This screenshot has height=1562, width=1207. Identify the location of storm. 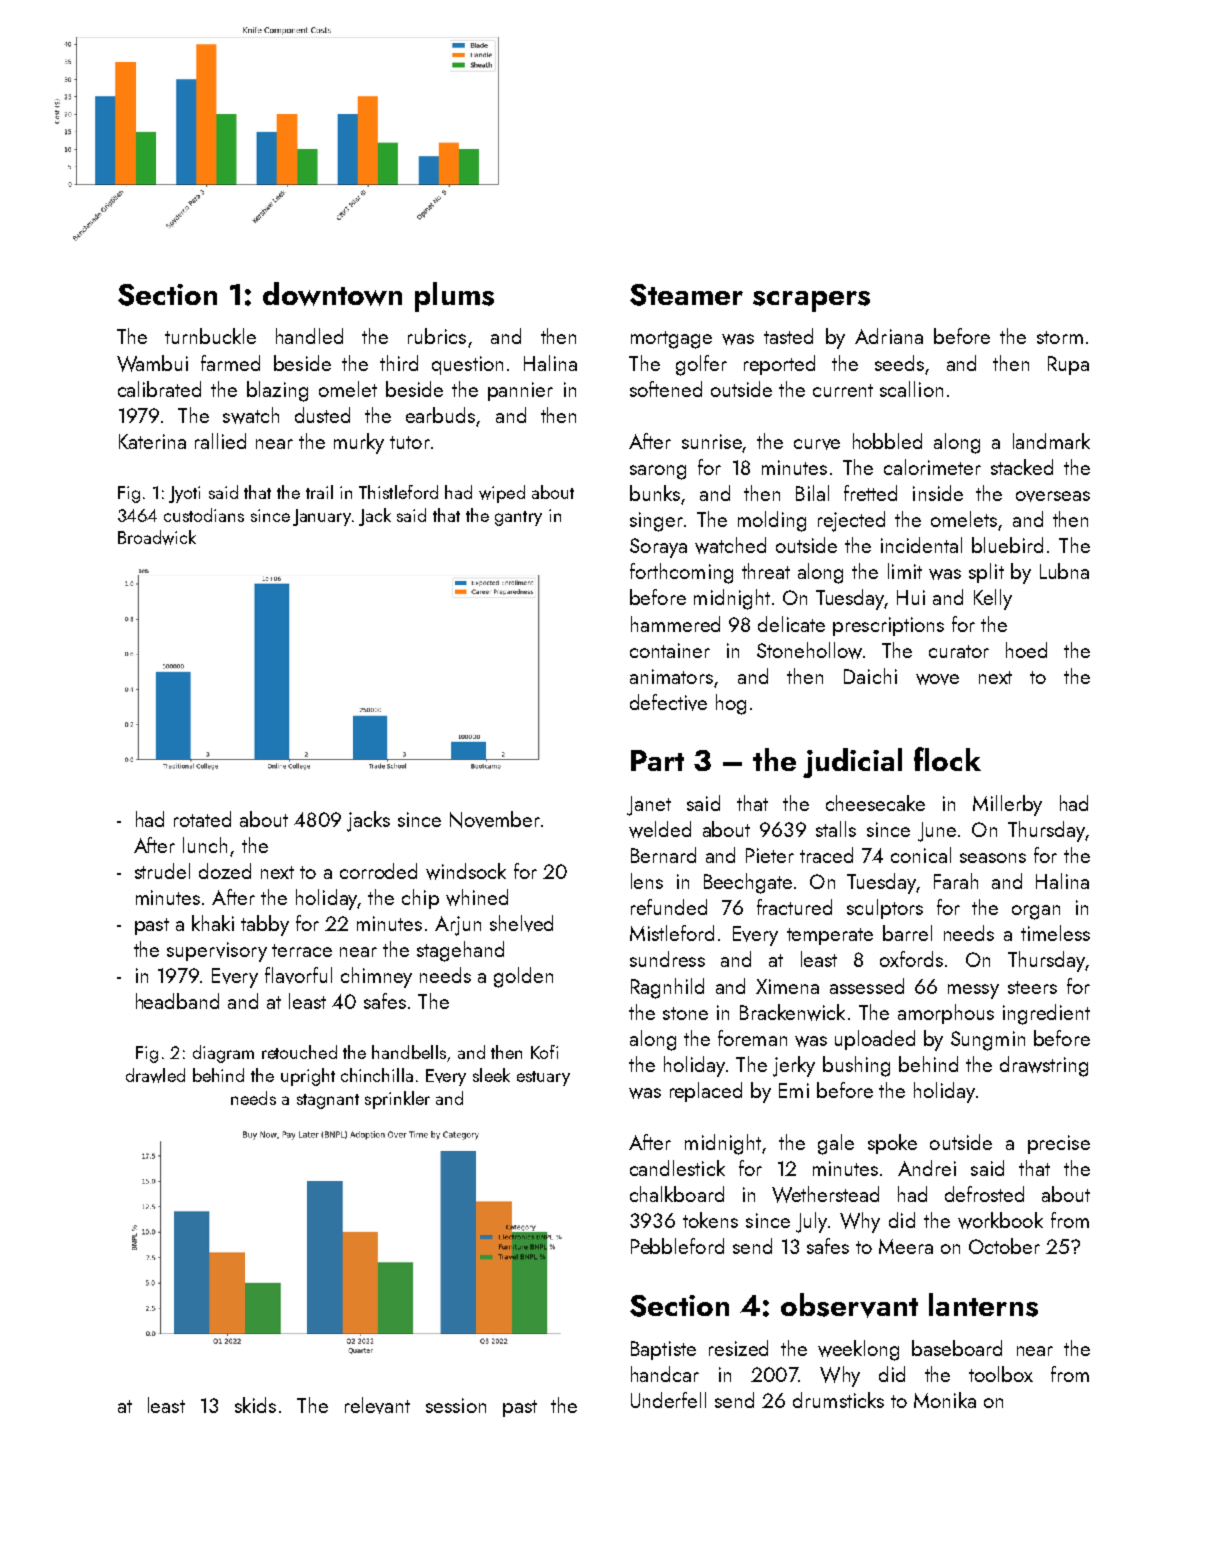
(1060, 337).
